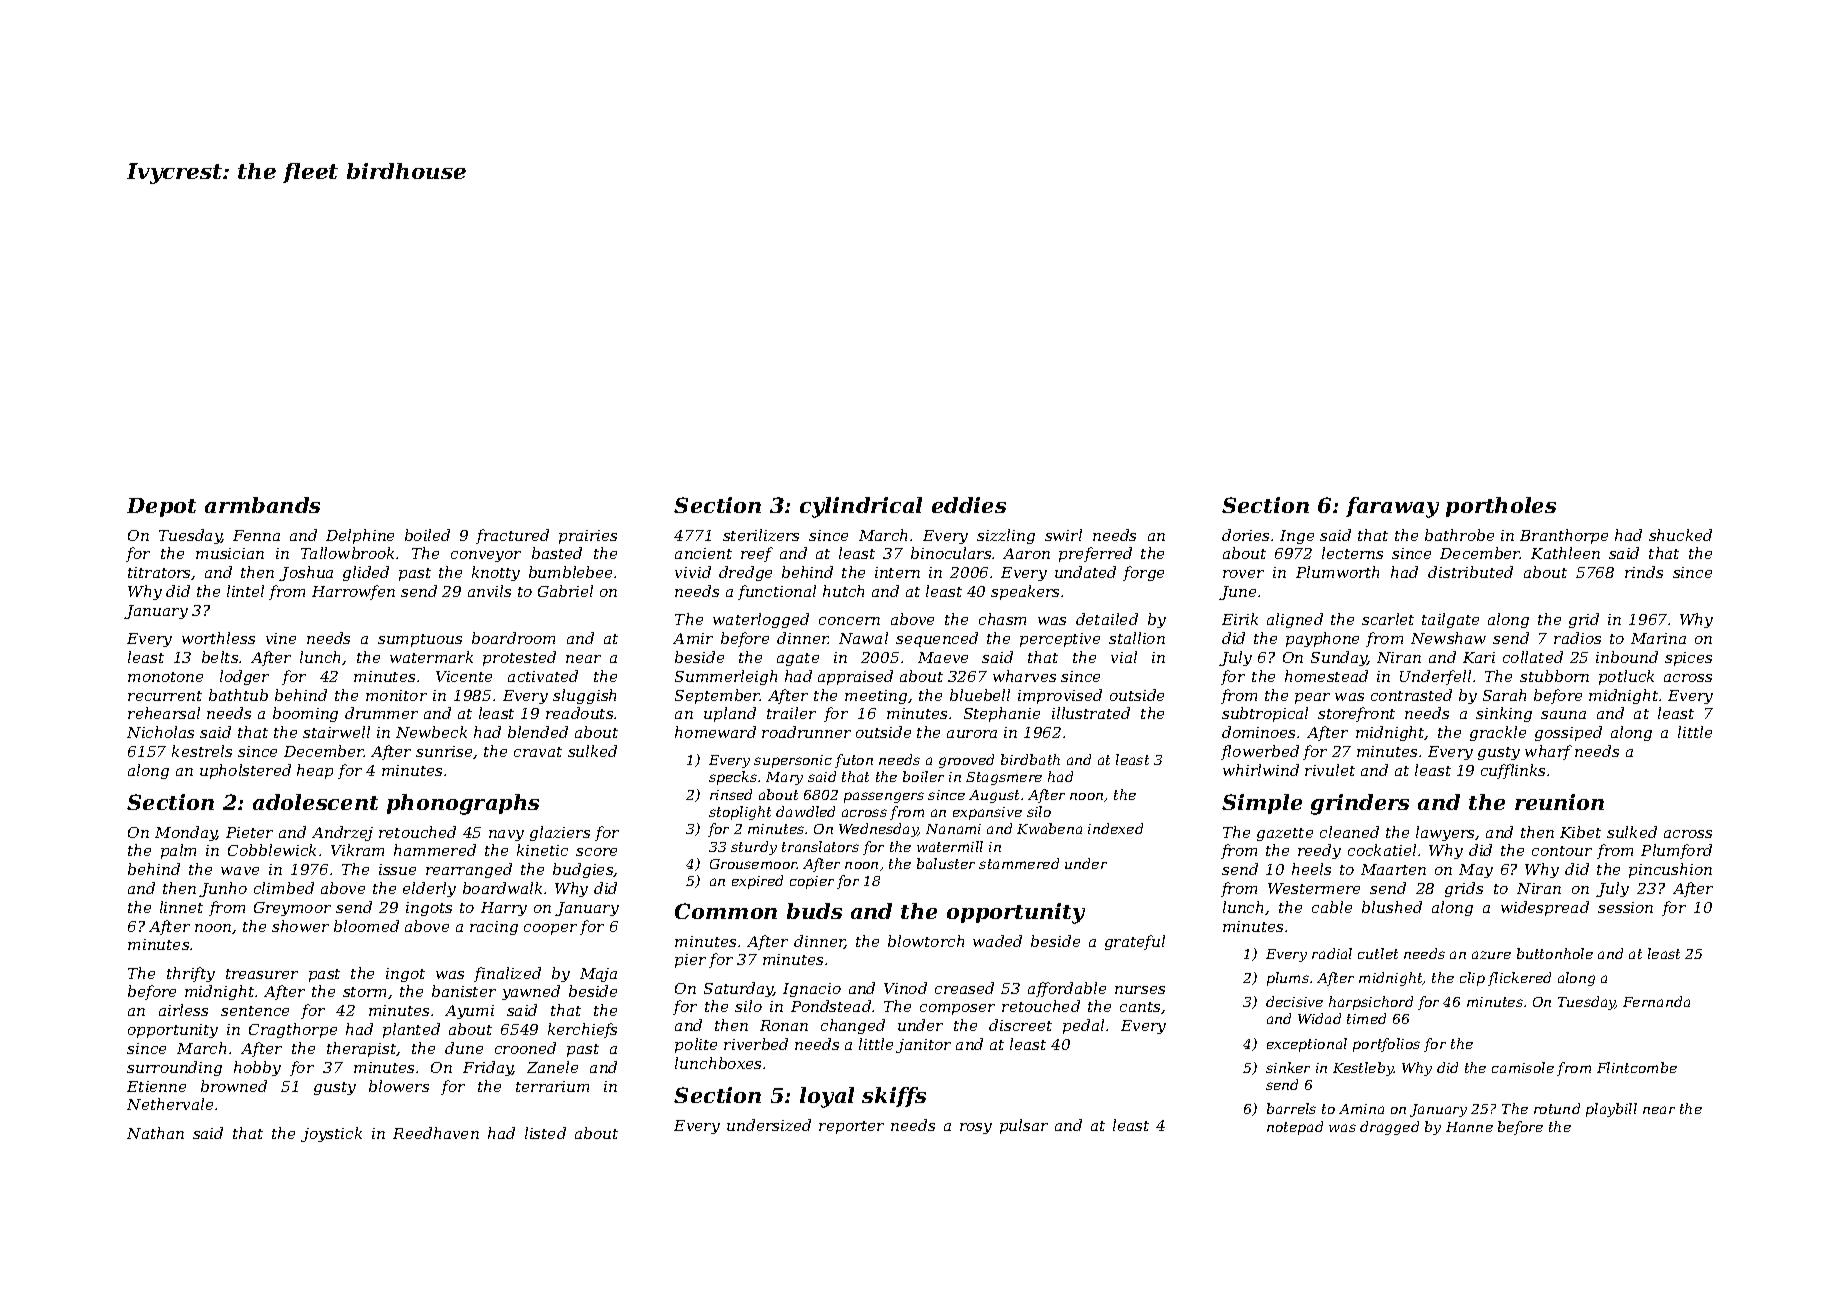 This page has height=1301, width=1841. Describe the element at coordinates (1644, 572) in the page. I see `rinds` at that location.
